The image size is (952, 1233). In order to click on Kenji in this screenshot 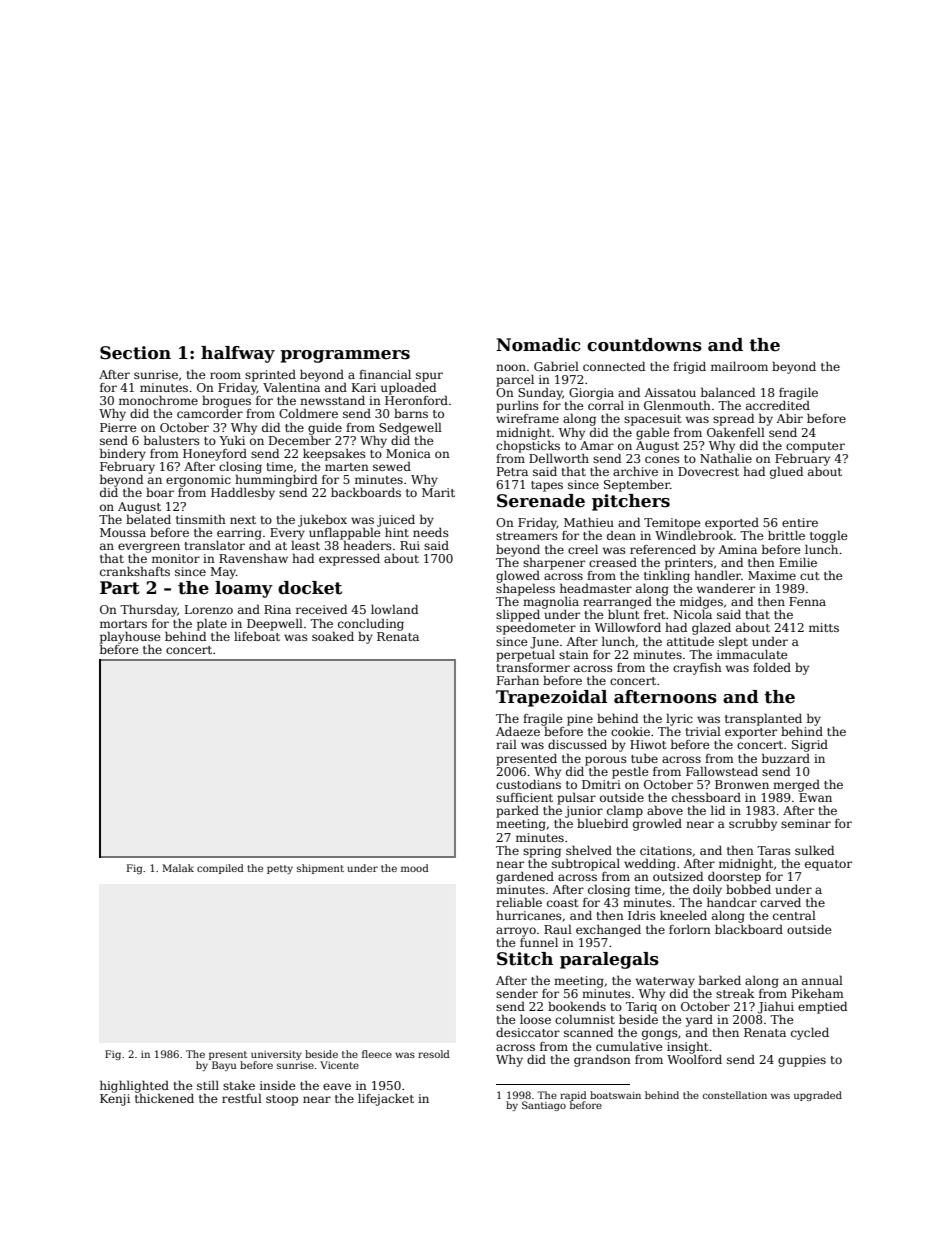, I will do `click(115, 1100)`.
